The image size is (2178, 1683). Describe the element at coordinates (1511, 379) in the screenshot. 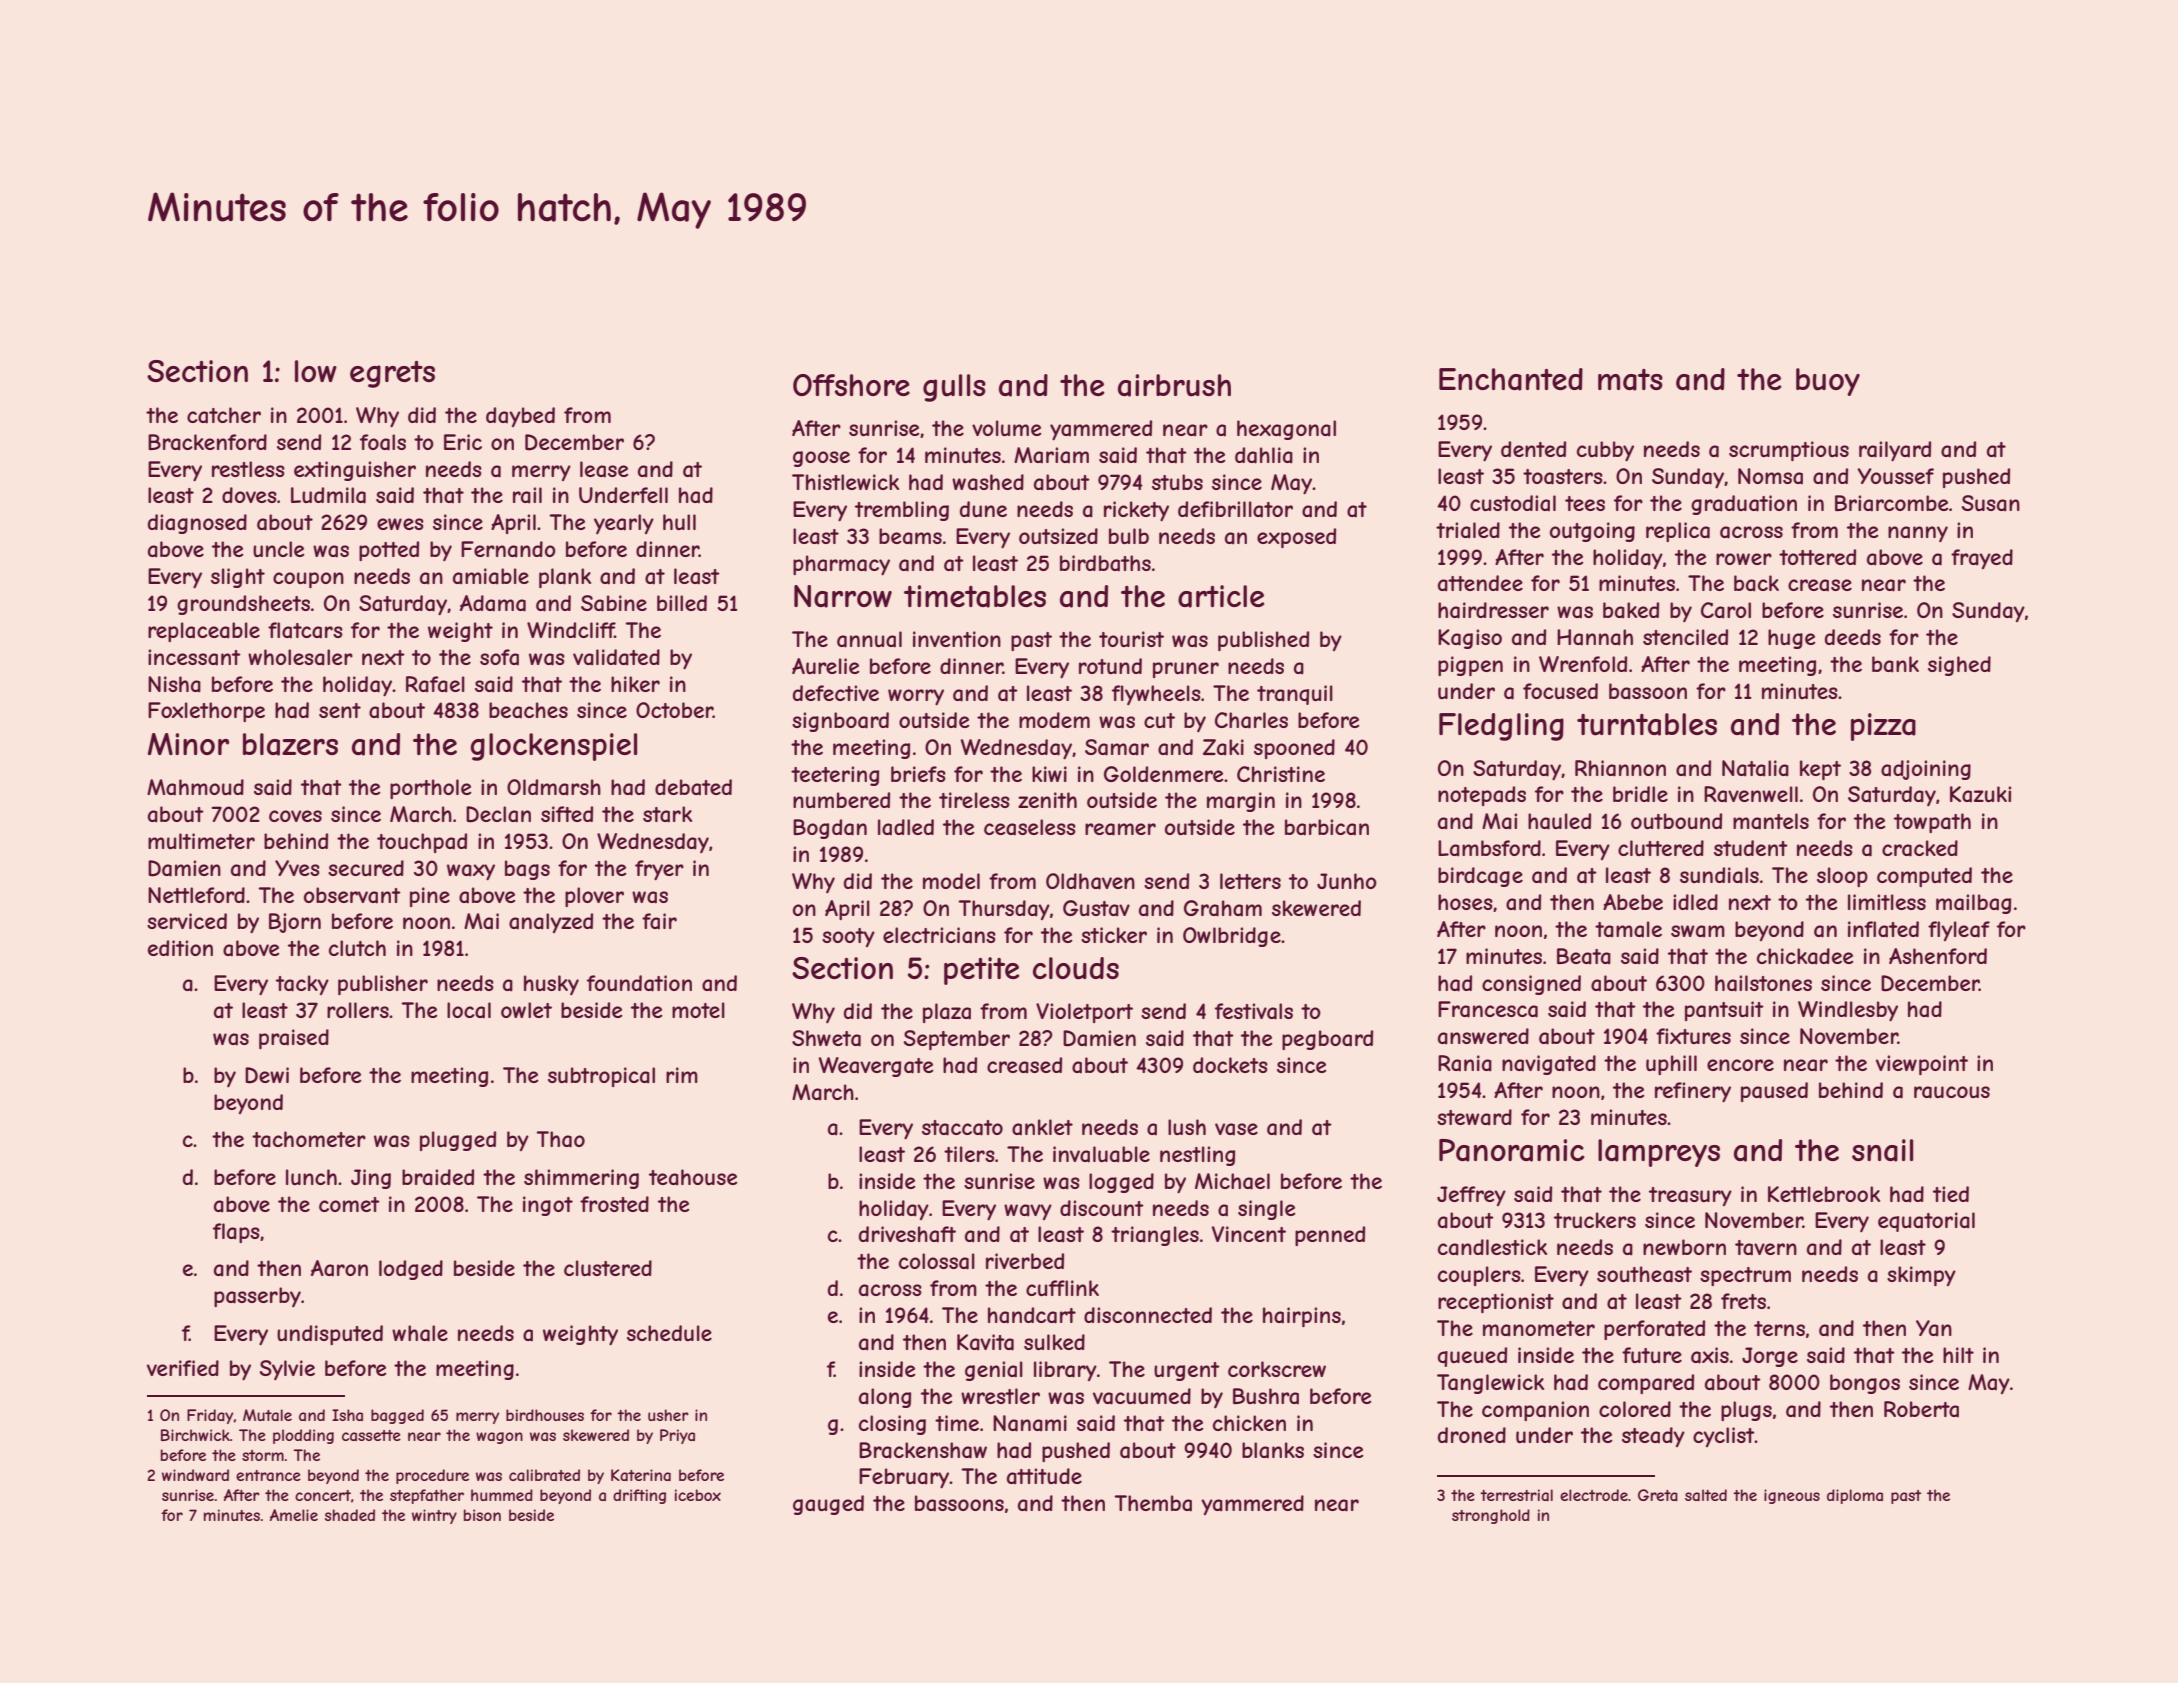

I see `Enchanted` at that location.
